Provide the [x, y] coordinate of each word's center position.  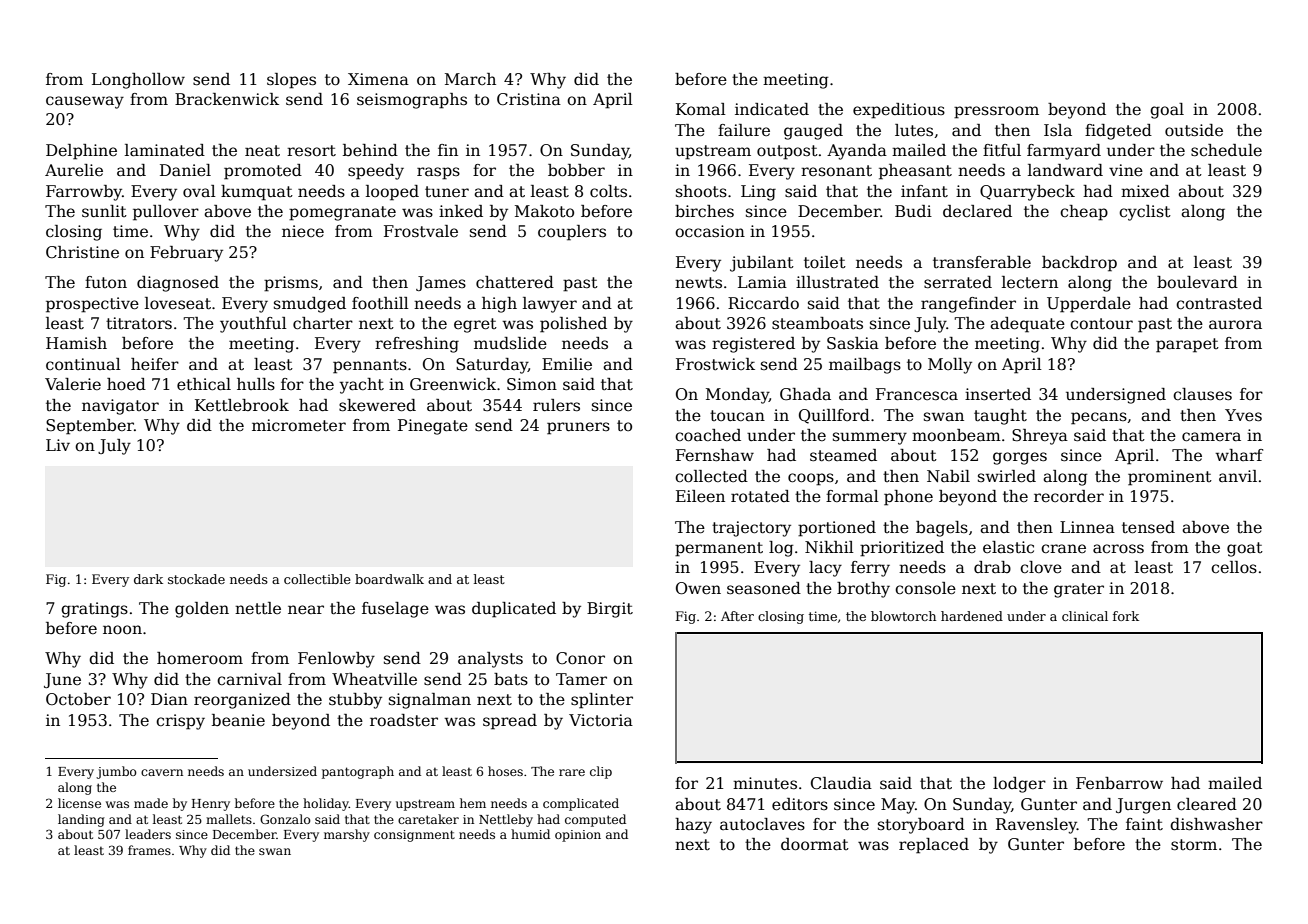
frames [149, 850]
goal [1167, 111]
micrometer [299, 425]
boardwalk [389, 579]
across [1118, 549]
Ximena [378, 79]
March [470, 79]
